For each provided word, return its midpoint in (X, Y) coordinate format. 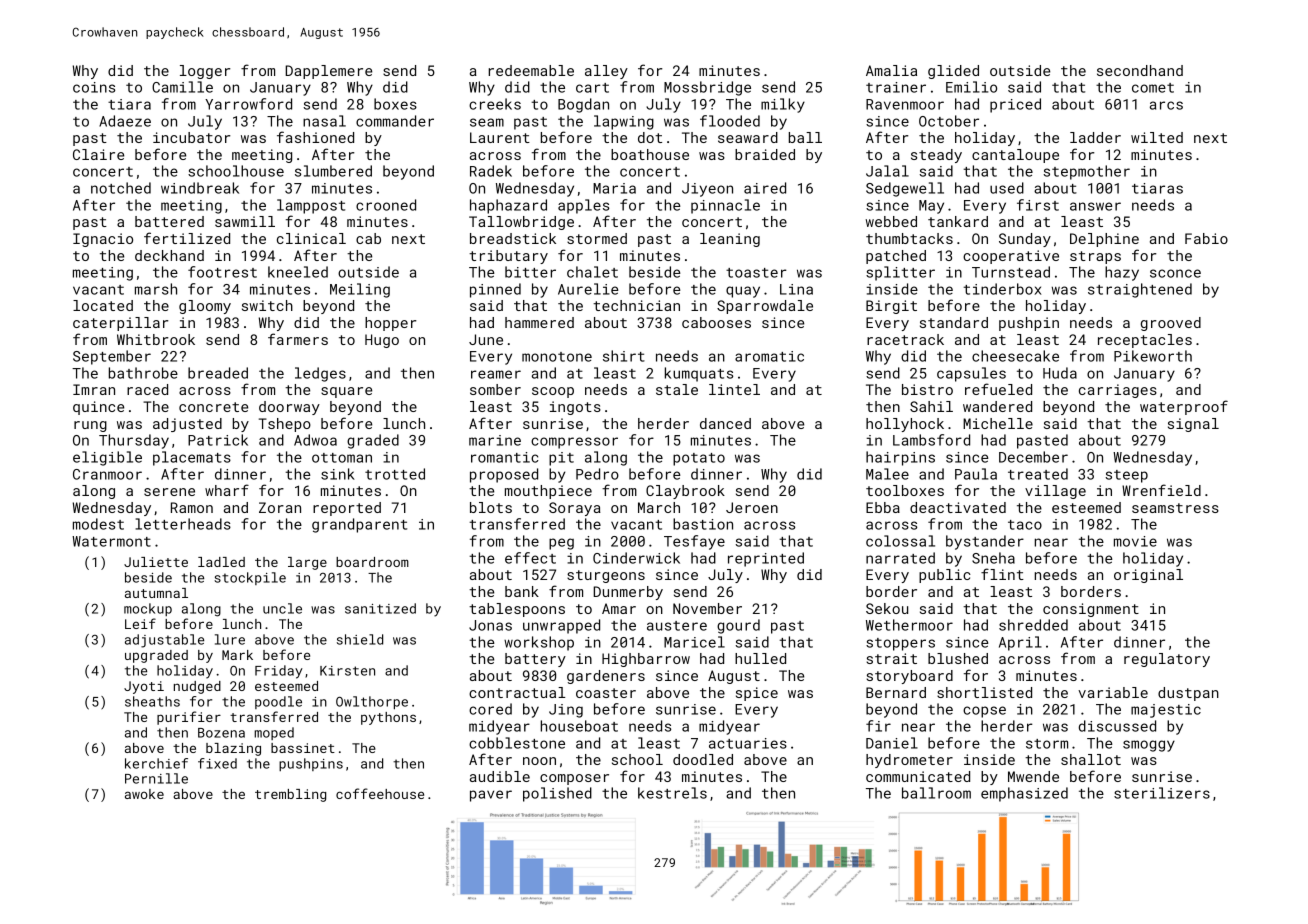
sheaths (152, 701)
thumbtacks (909, 238)
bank (522, 591)
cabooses (716, 322)
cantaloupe (1015, 156)
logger (205, 72)
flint (1002, 574)
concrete (213, 407)
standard (954, 322)
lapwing (624, 122)
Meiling (360, 290)
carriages (1118, 391)
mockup (148, 609)
